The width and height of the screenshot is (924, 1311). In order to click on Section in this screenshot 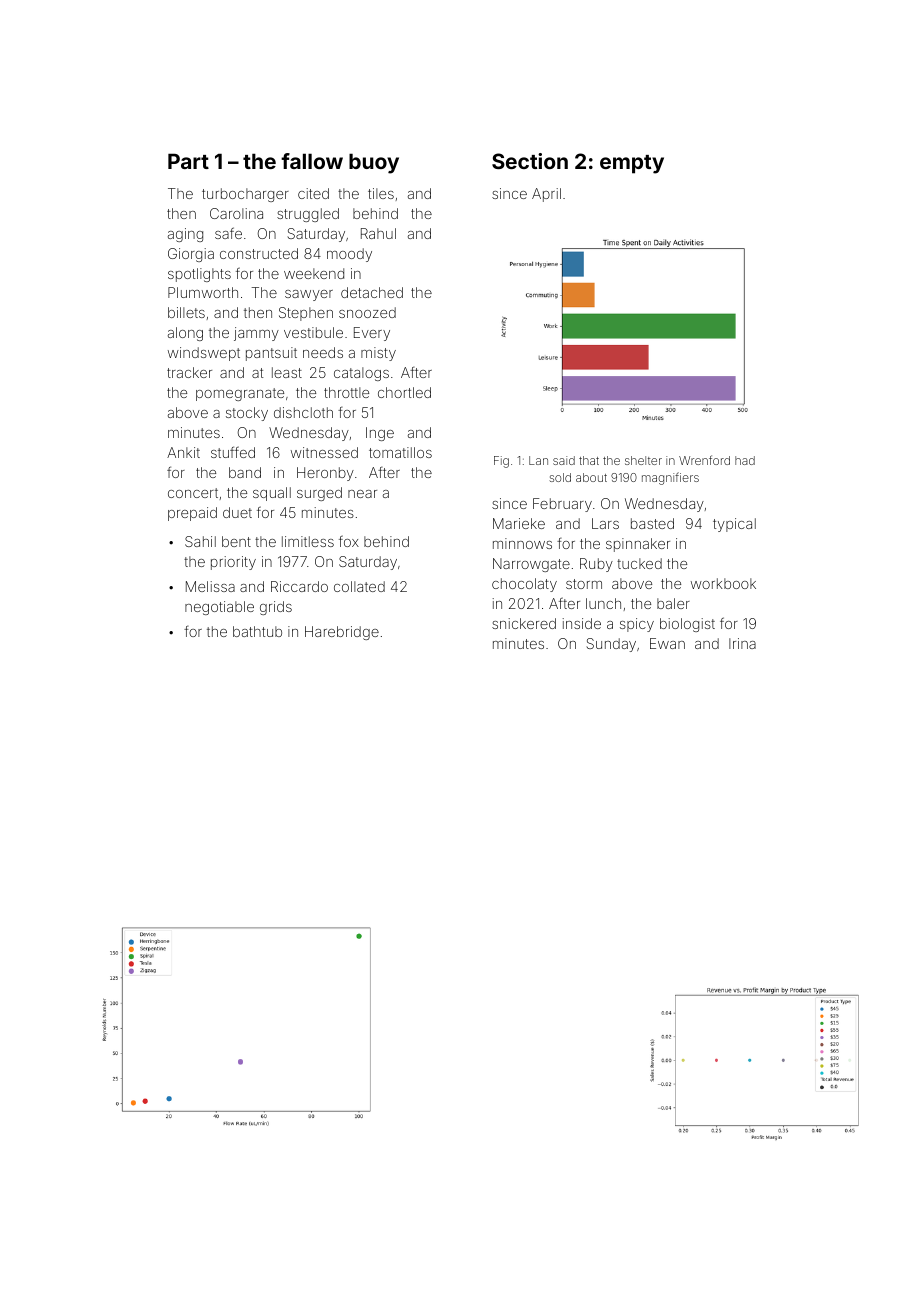, I will do `click(530, 161)`.
